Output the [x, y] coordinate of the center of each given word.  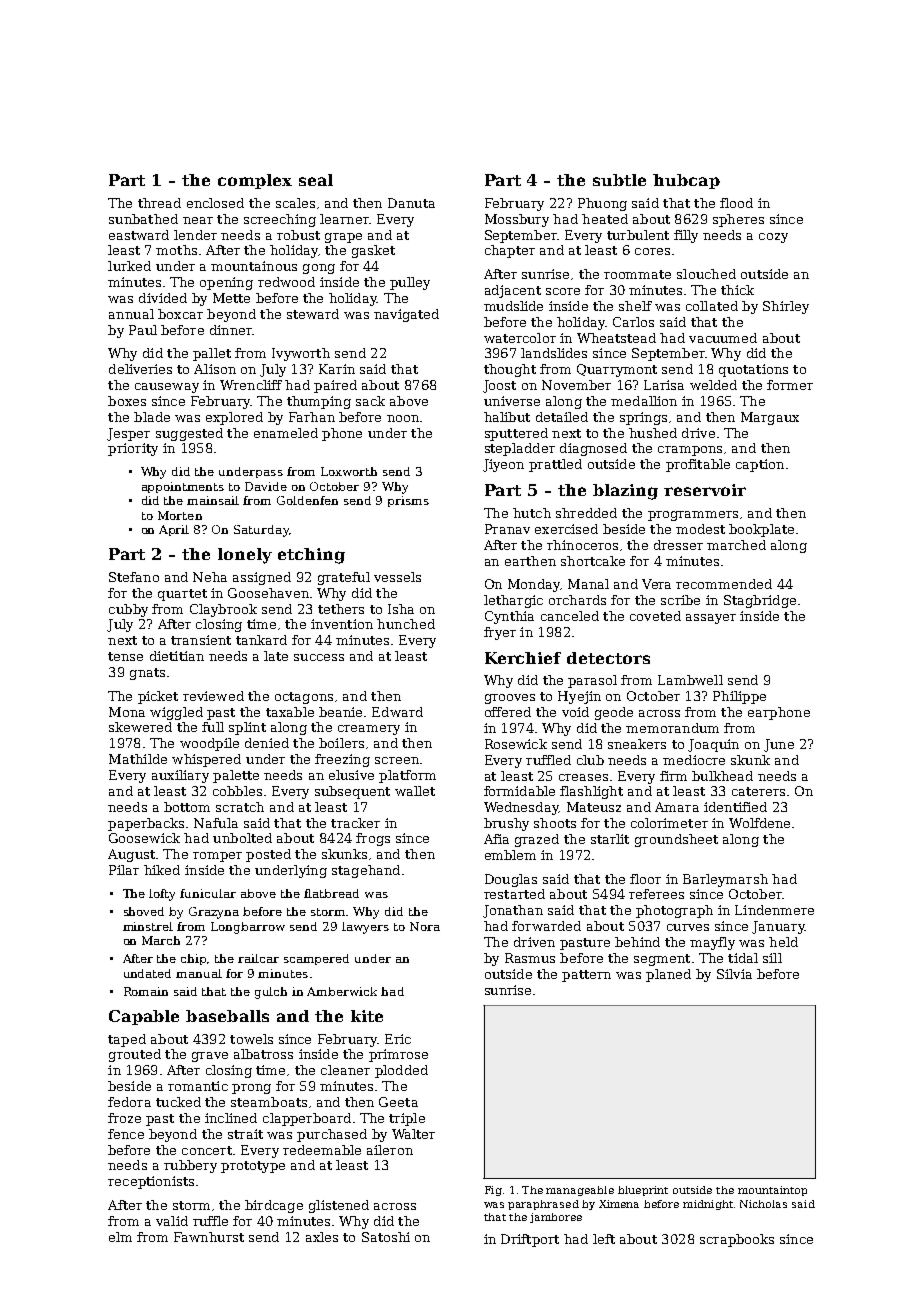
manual [199, 973]
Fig [493, 1191]
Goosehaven [268, 593]
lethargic [513, 601]
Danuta [411, 203]
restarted [514, 894]
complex [255, 181]
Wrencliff [251, 385]
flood [736, 203]
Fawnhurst [209, 1237]
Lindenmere [774, 910]
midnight [708, 1205]
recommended [724, 584]
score [563, 291]
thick [737, 290]
